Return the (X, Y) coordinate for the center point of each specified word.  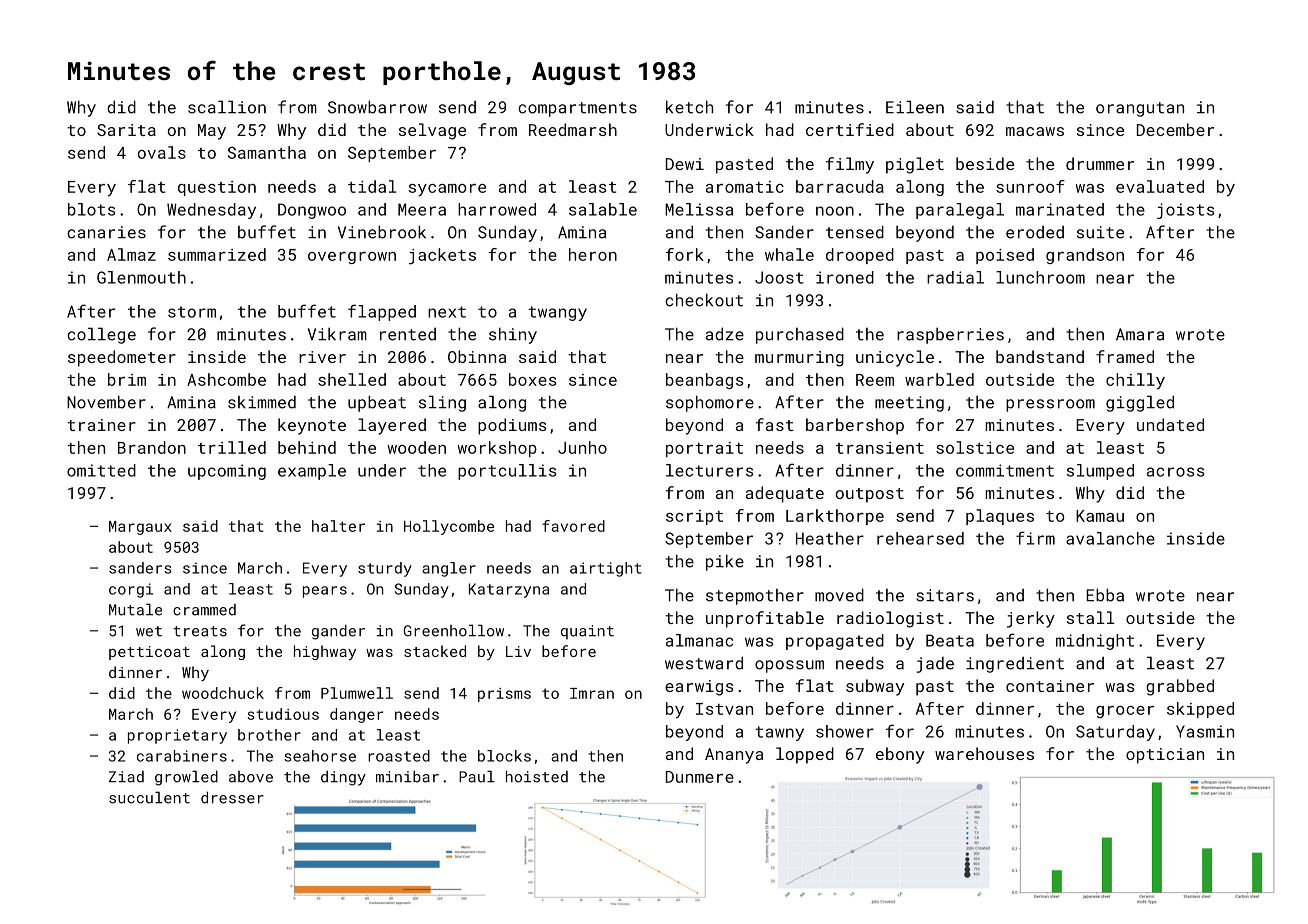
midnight (1095, 642)
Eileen (915, 107)
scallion (227, 107)
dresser (232, 797)
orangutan (1140, 109)
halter (338, 526)
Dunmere (700, 777)
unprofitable (765, 619)
